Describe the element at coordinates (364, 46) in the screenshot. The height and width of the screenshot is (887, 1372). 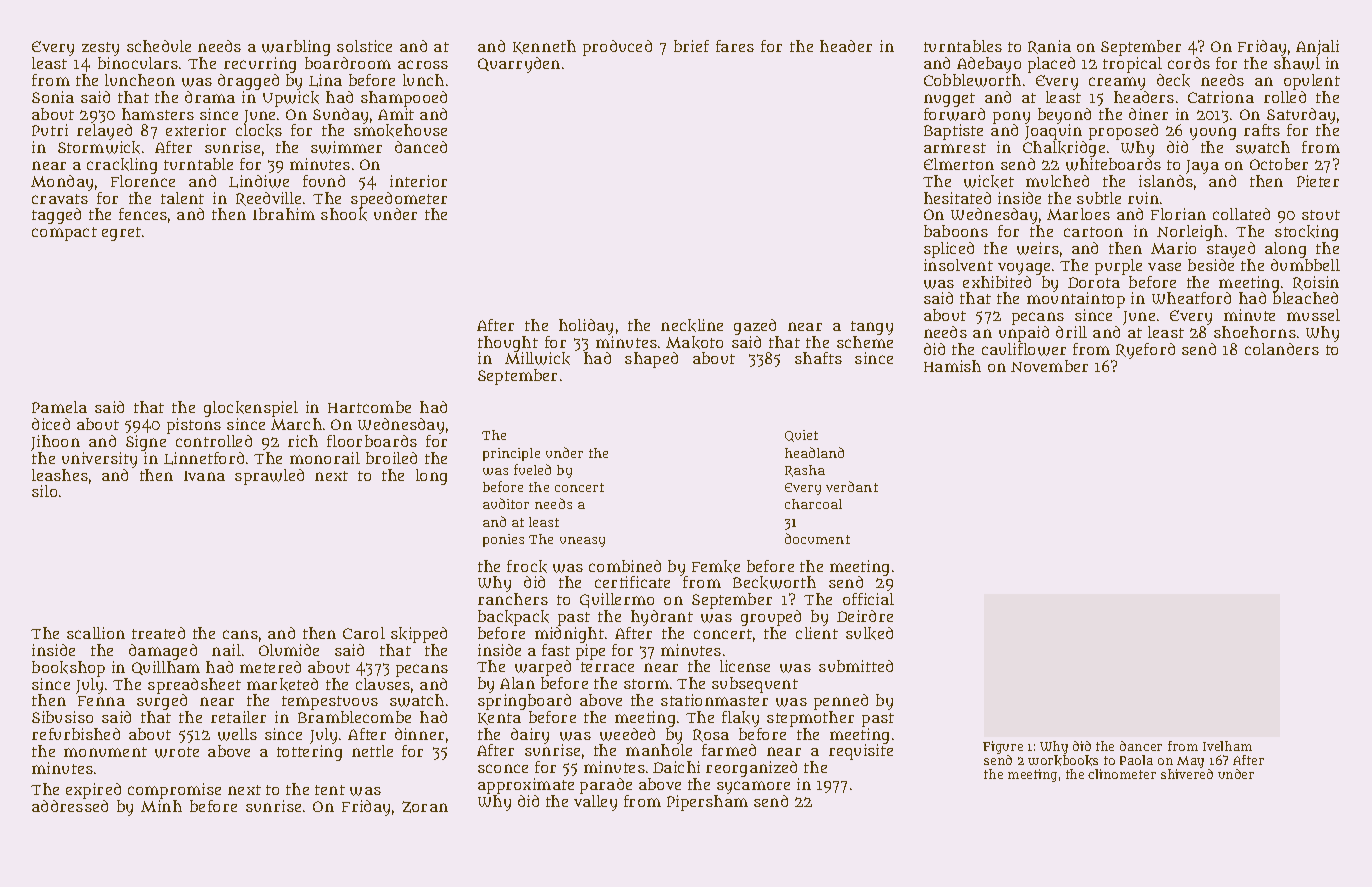
I see `solstice` at that location.
